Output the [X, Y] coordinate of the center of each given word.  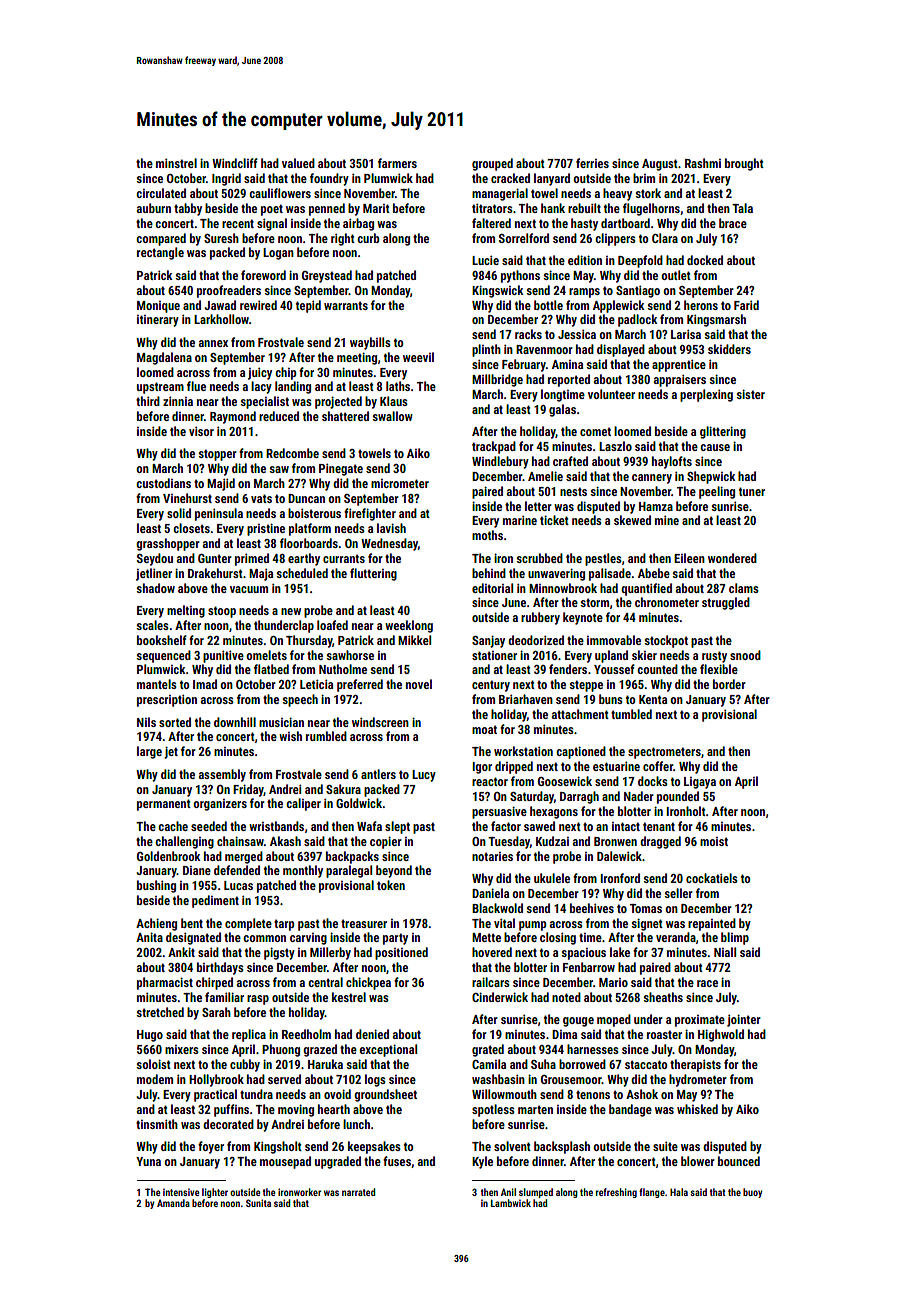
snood [745, 655]
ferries [592, 163]
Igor [482, 768]
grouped [492, 164]
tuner [752, 491]
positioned [401, 953]
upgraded [338, 1162]
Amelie [545, 476]
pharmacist [165, 983]
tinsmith [157, 1124]
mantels [157, 684]
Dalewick [619, 856]
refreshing [616, 1193]
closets [191, 528]
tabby [188, 209]
